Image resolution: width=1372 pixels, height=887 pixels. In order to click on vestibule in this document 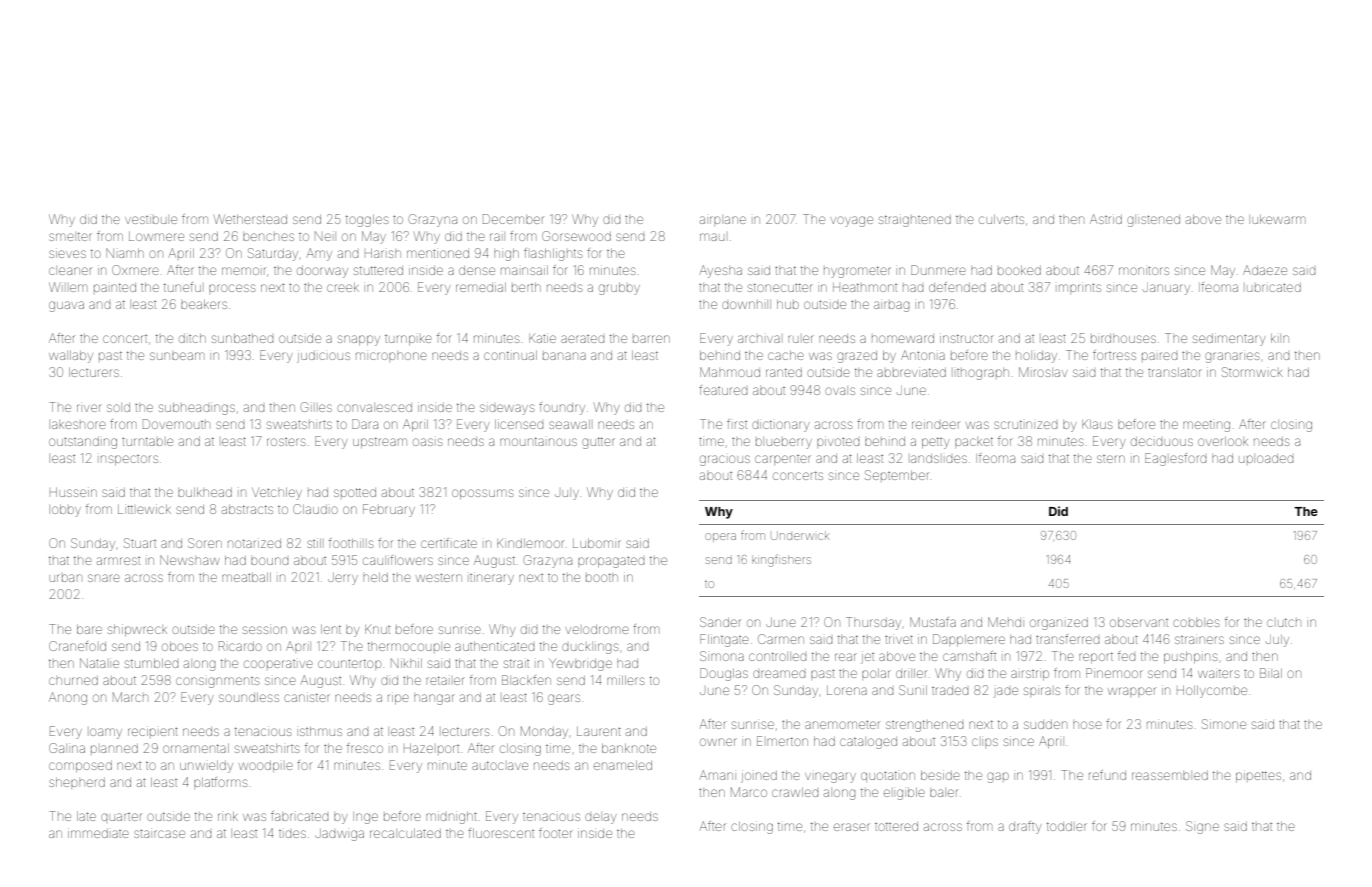, I will do `click(151, 219)`.
